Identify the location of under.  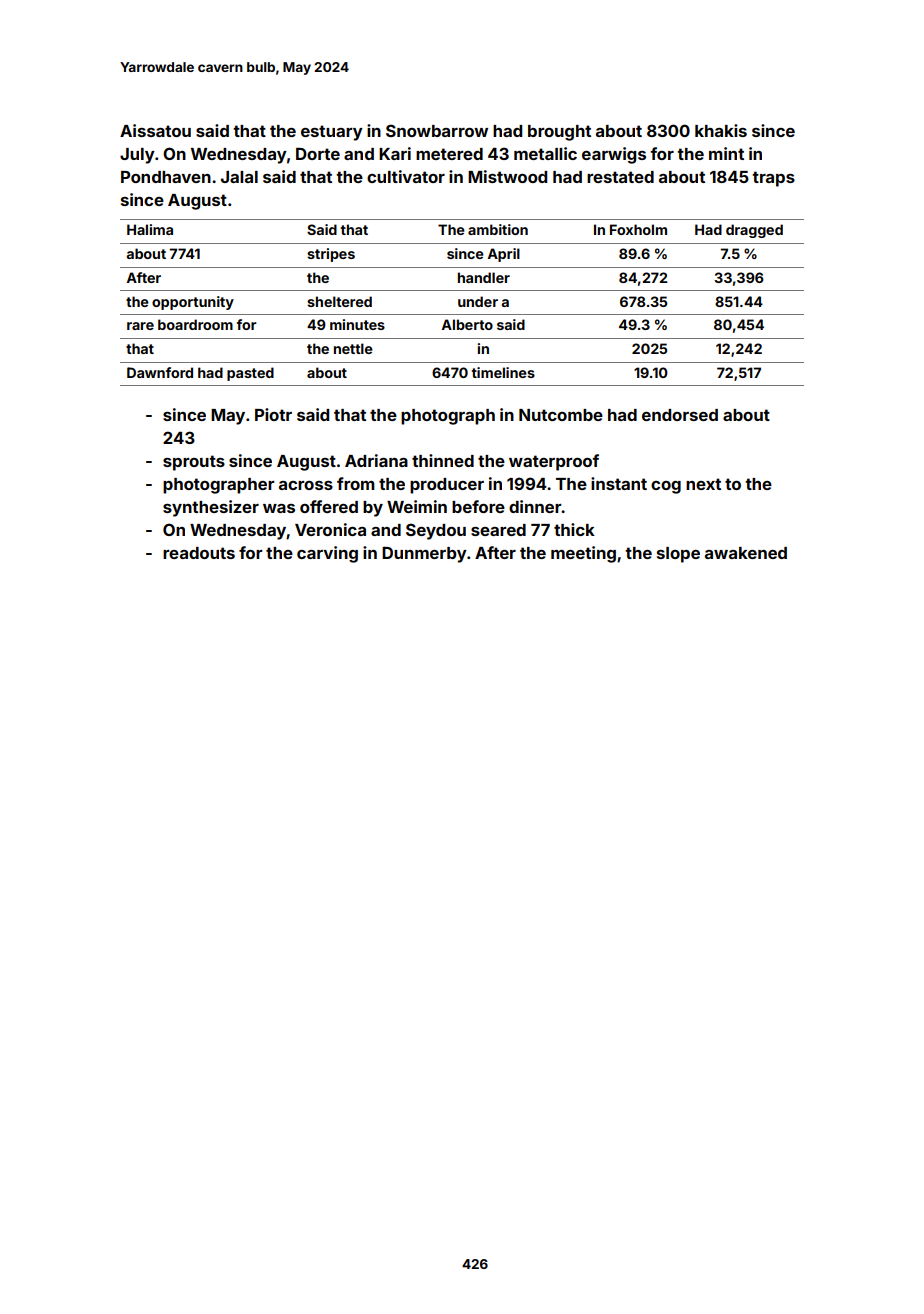
(478, 301).
